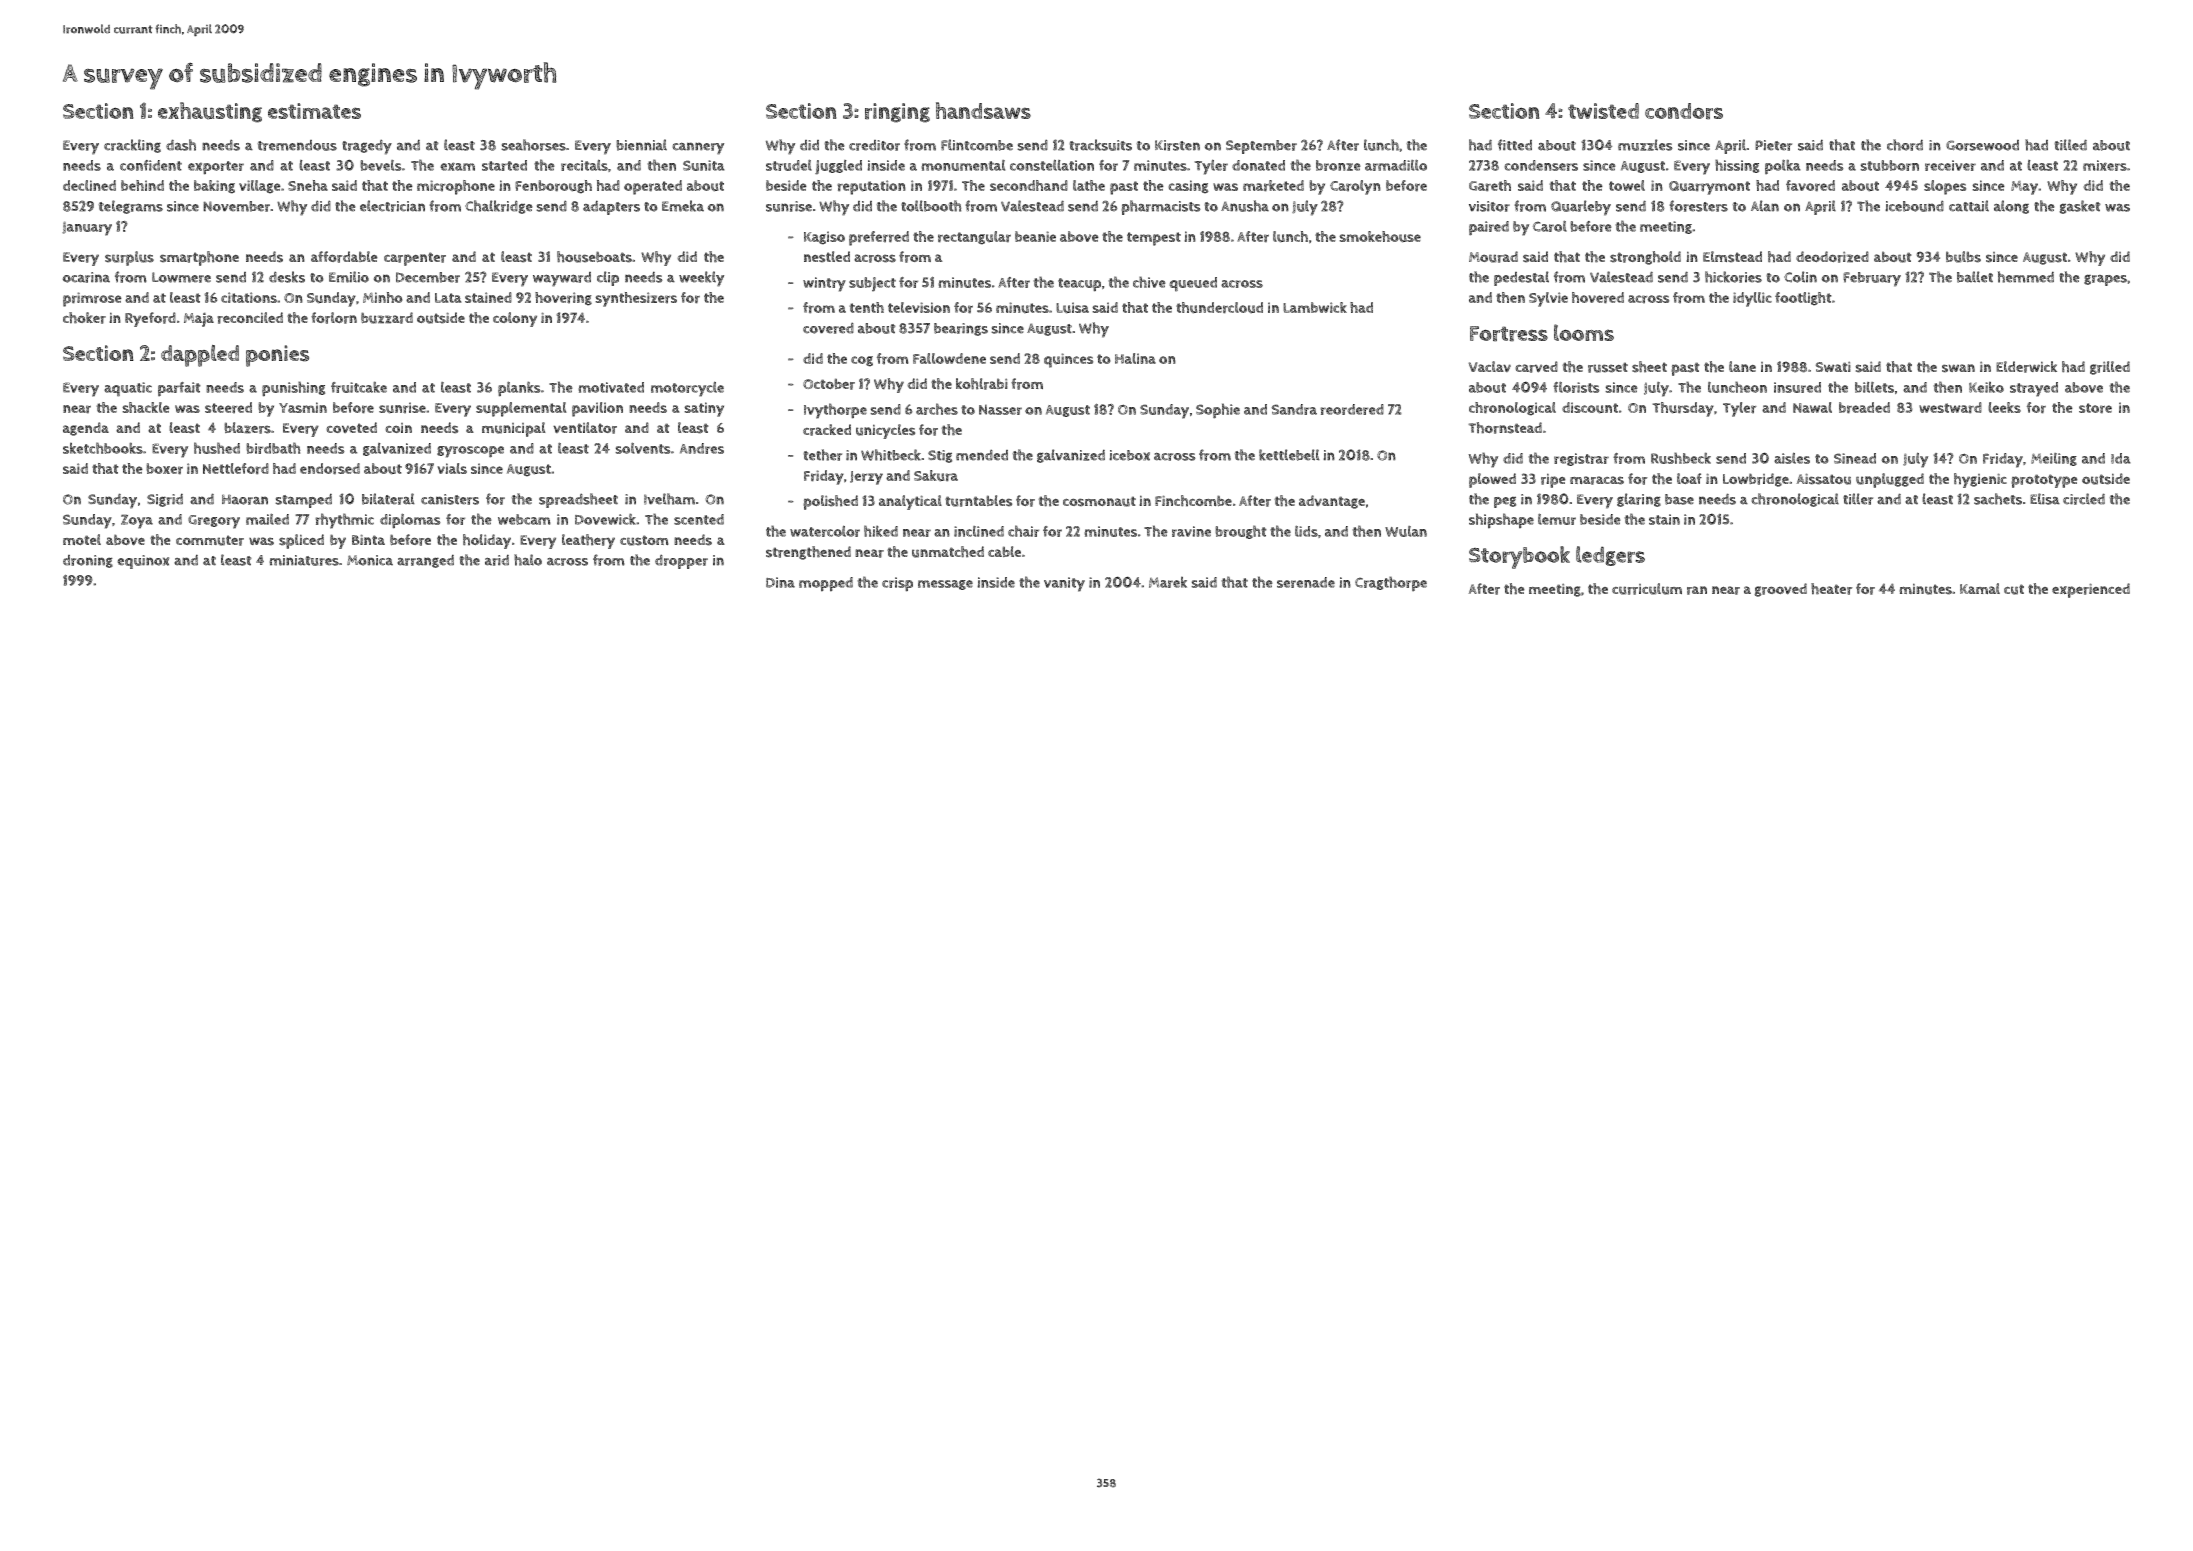 The width and height of the document is (2193, 1551). What do you see at coordinates (210, 112) in the document?
I see `exhausting` at bounding box center [210, 112].
